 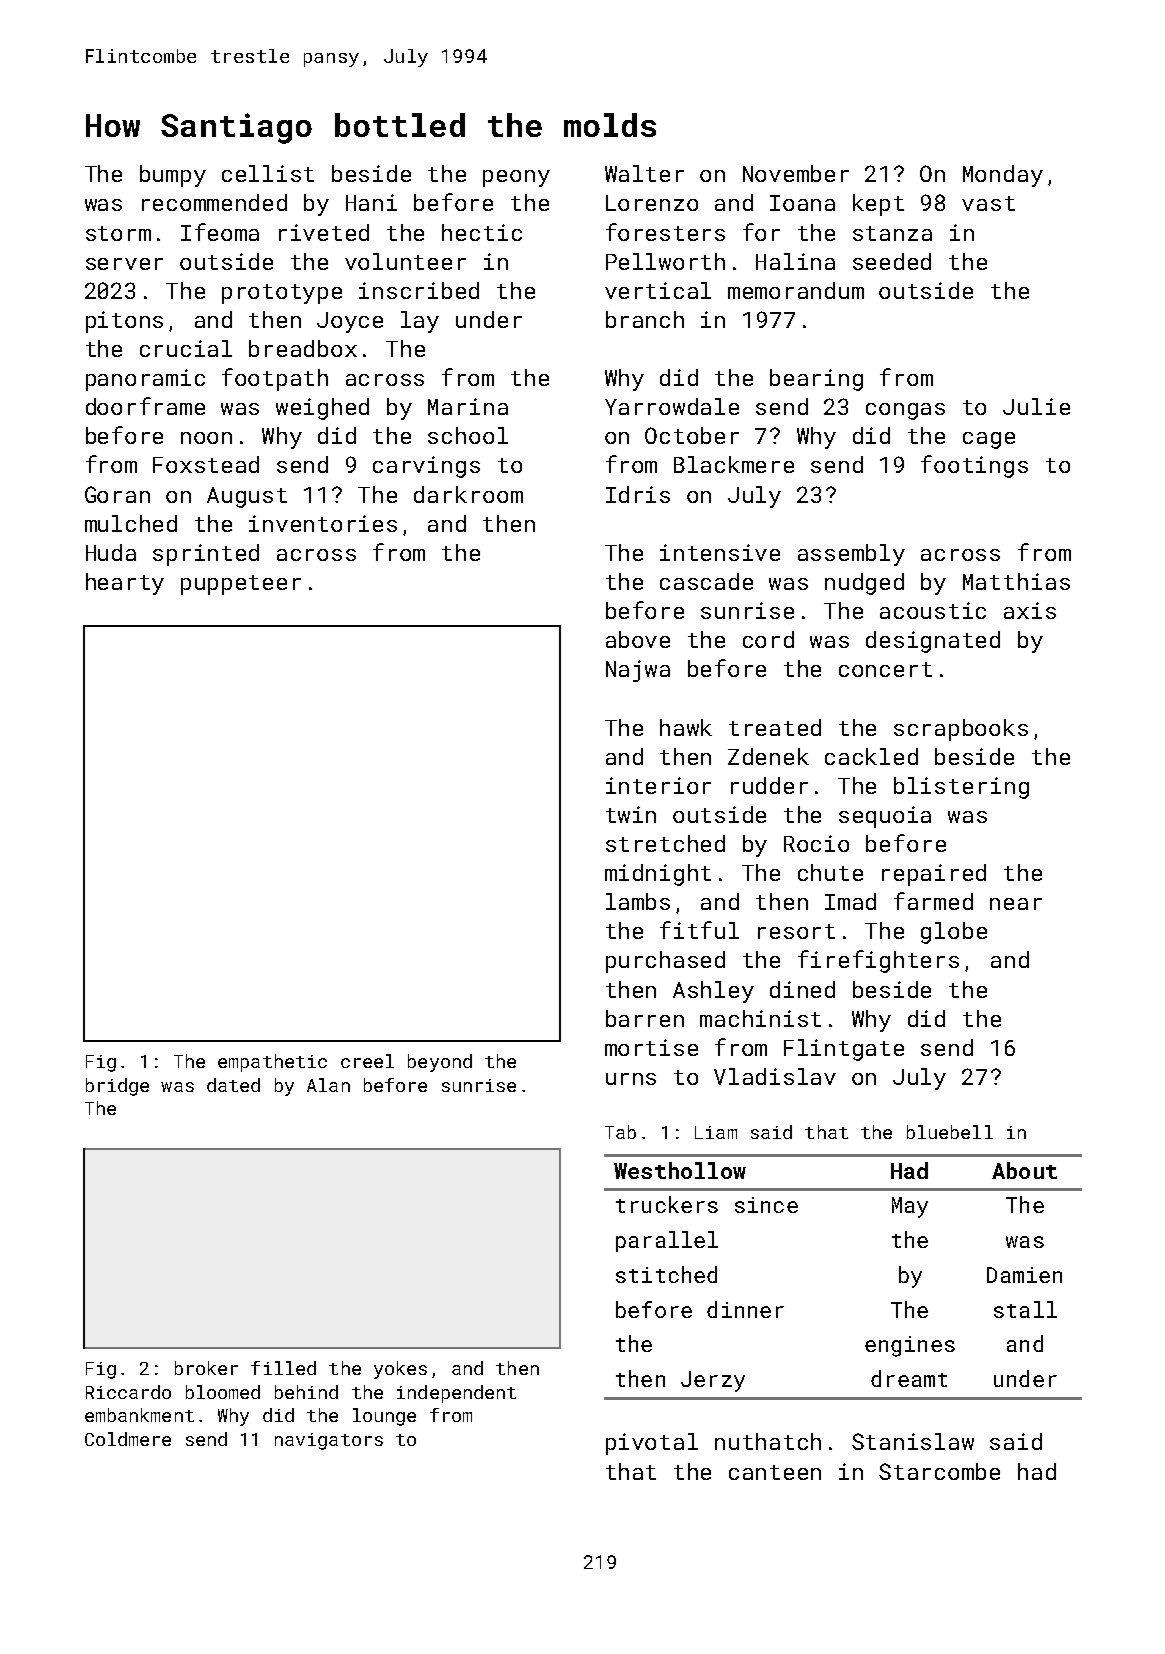 What do you see at coordinates (118, 233) in the screenshot?
I see `storm` at bounding box center [118, 233].
